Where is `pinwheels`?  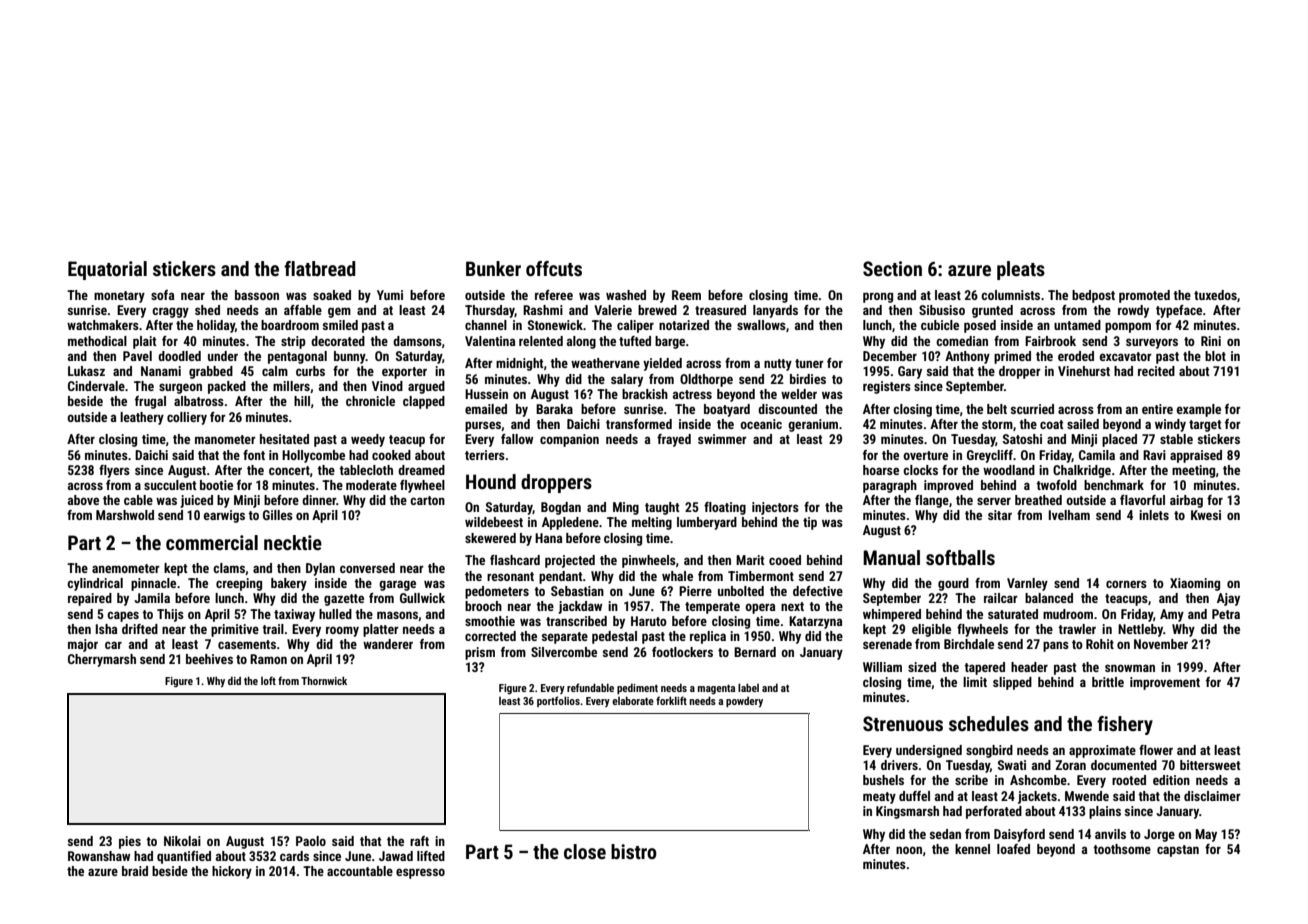 pinwheels is located at coordinates (649, 561).
